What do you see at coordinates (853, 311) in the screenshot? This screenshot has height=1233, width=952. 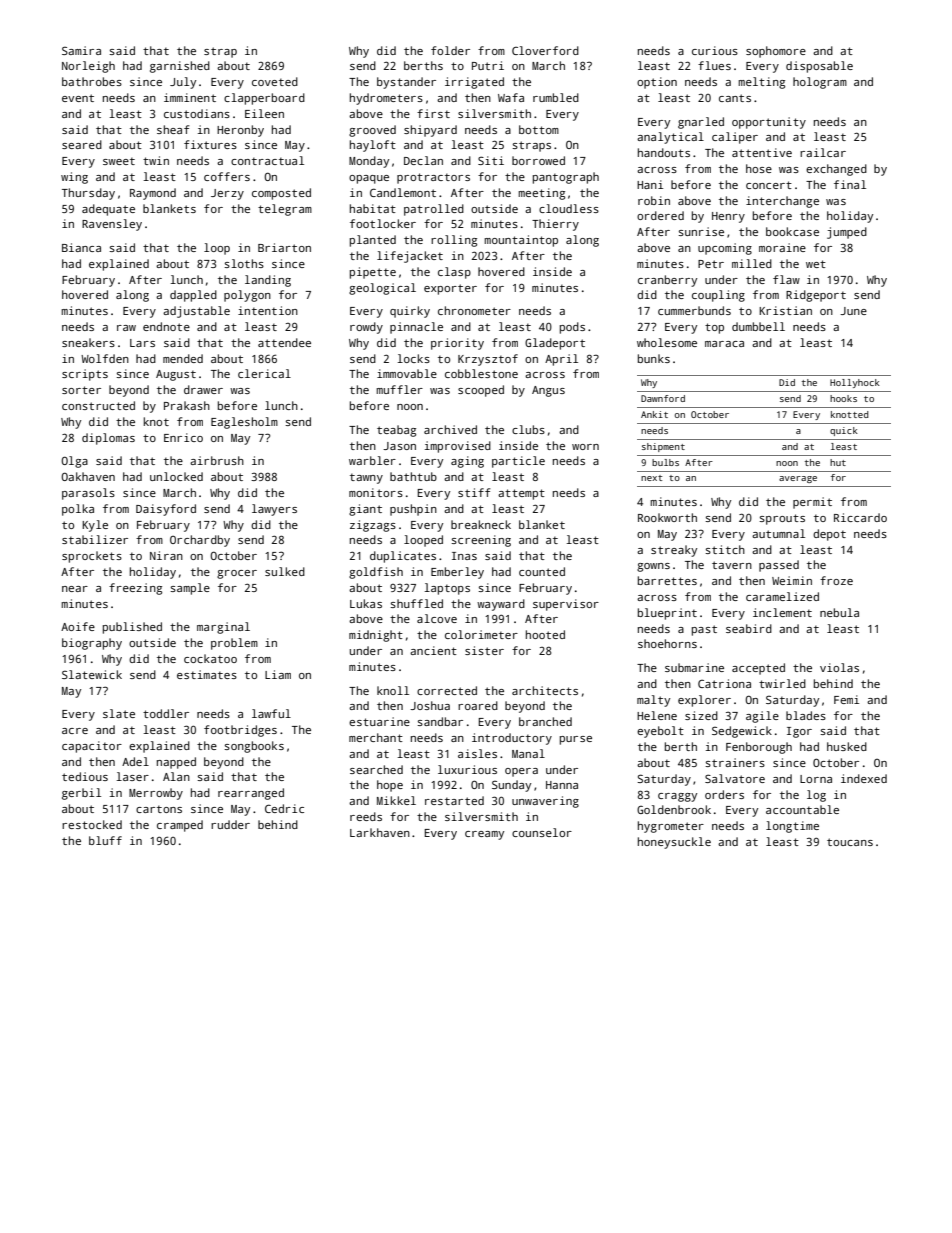 I see `June` at bounding box center [853, 311].
